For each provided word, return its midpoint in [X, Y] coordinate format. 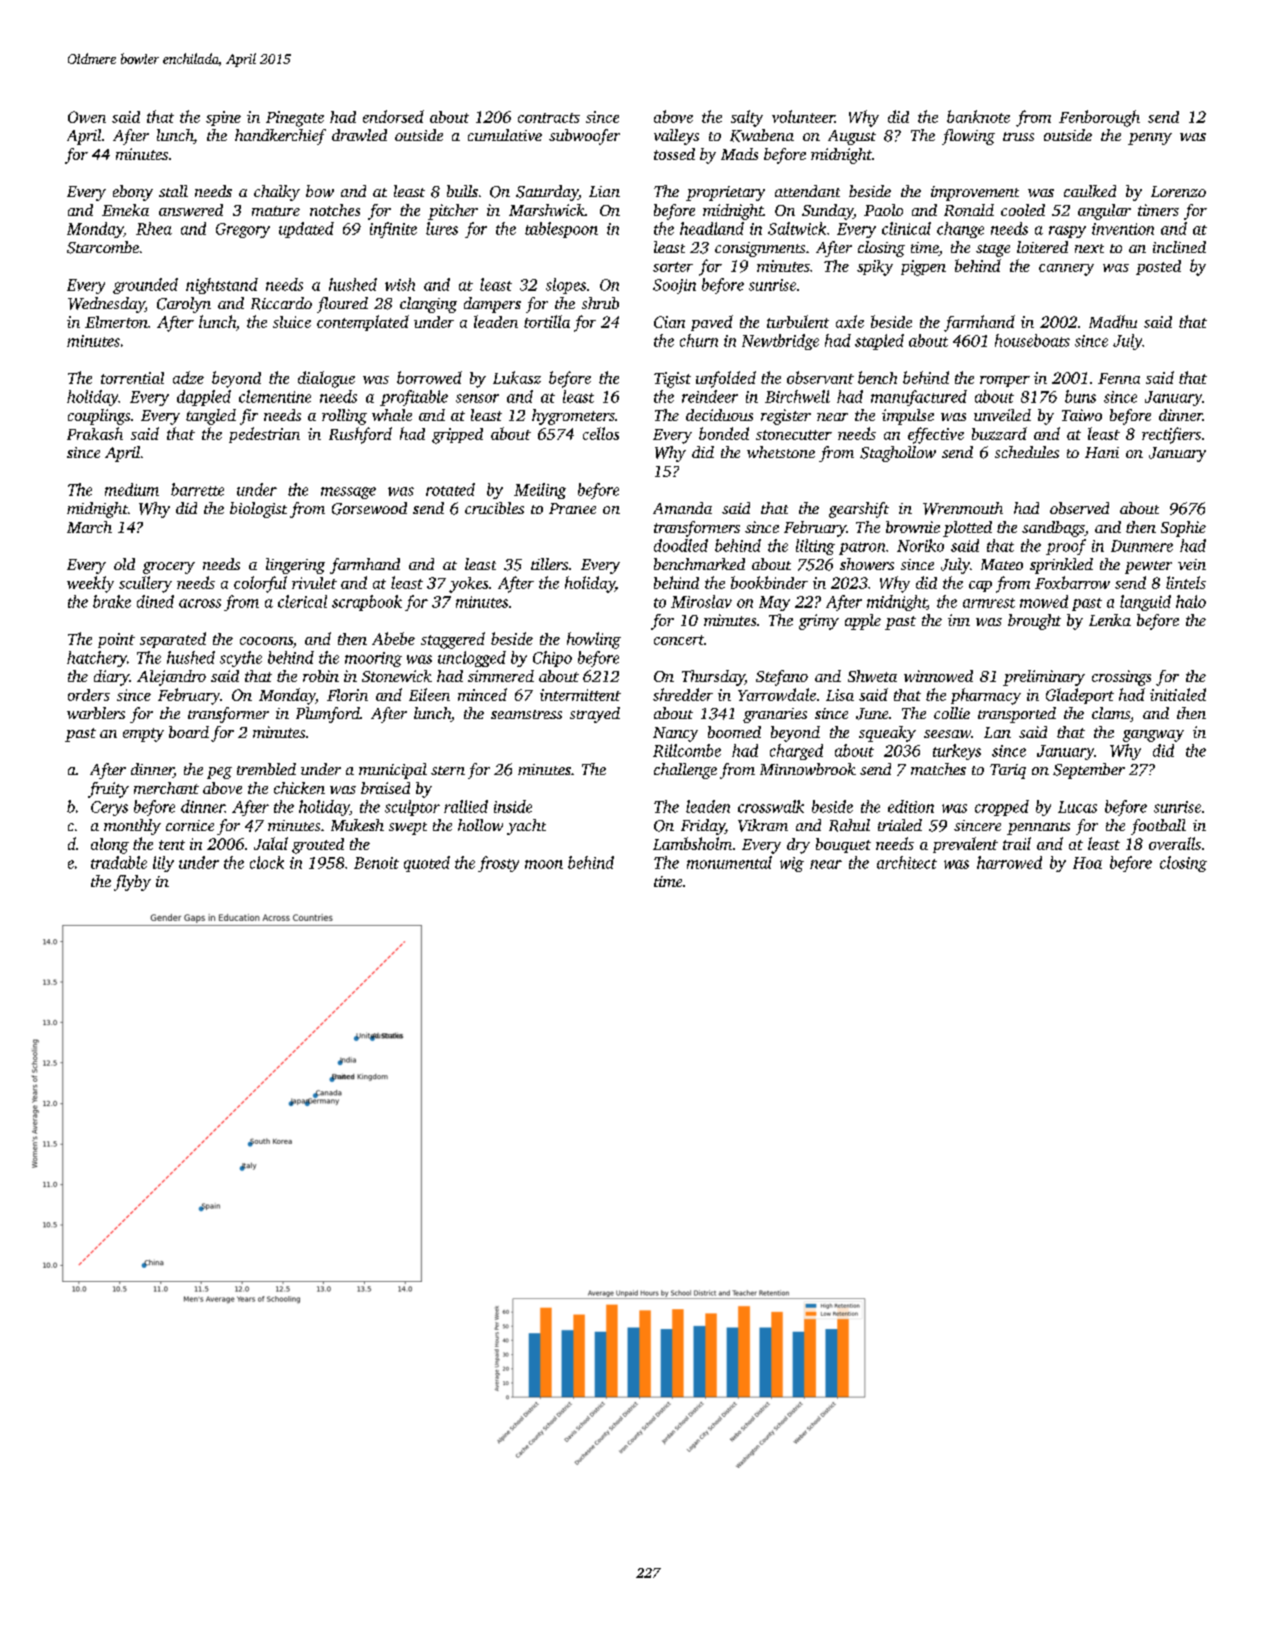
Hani [1102, 452]
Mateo [1002, 564]
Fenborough [1099, 118]
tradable [119, 862]
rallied [466, 806]
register [786, 417]
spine [223, 118]
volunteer [803, 116]
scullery [145, 584]
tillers [549, 564]
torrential [132, 378]
